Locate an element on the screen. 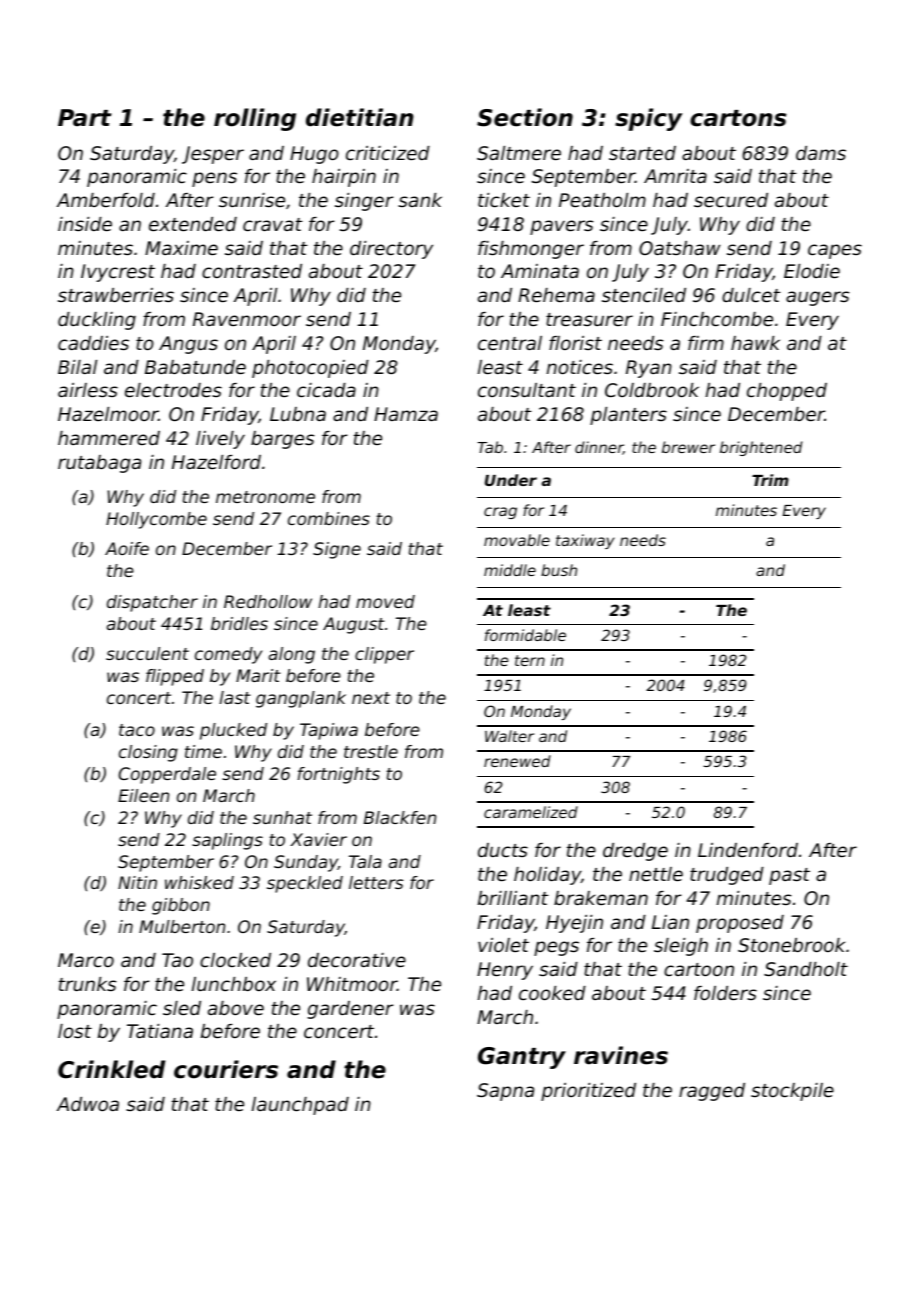 The height and width of the screenshot is (1311, 924). dams is located at coordinates (821, 153).
